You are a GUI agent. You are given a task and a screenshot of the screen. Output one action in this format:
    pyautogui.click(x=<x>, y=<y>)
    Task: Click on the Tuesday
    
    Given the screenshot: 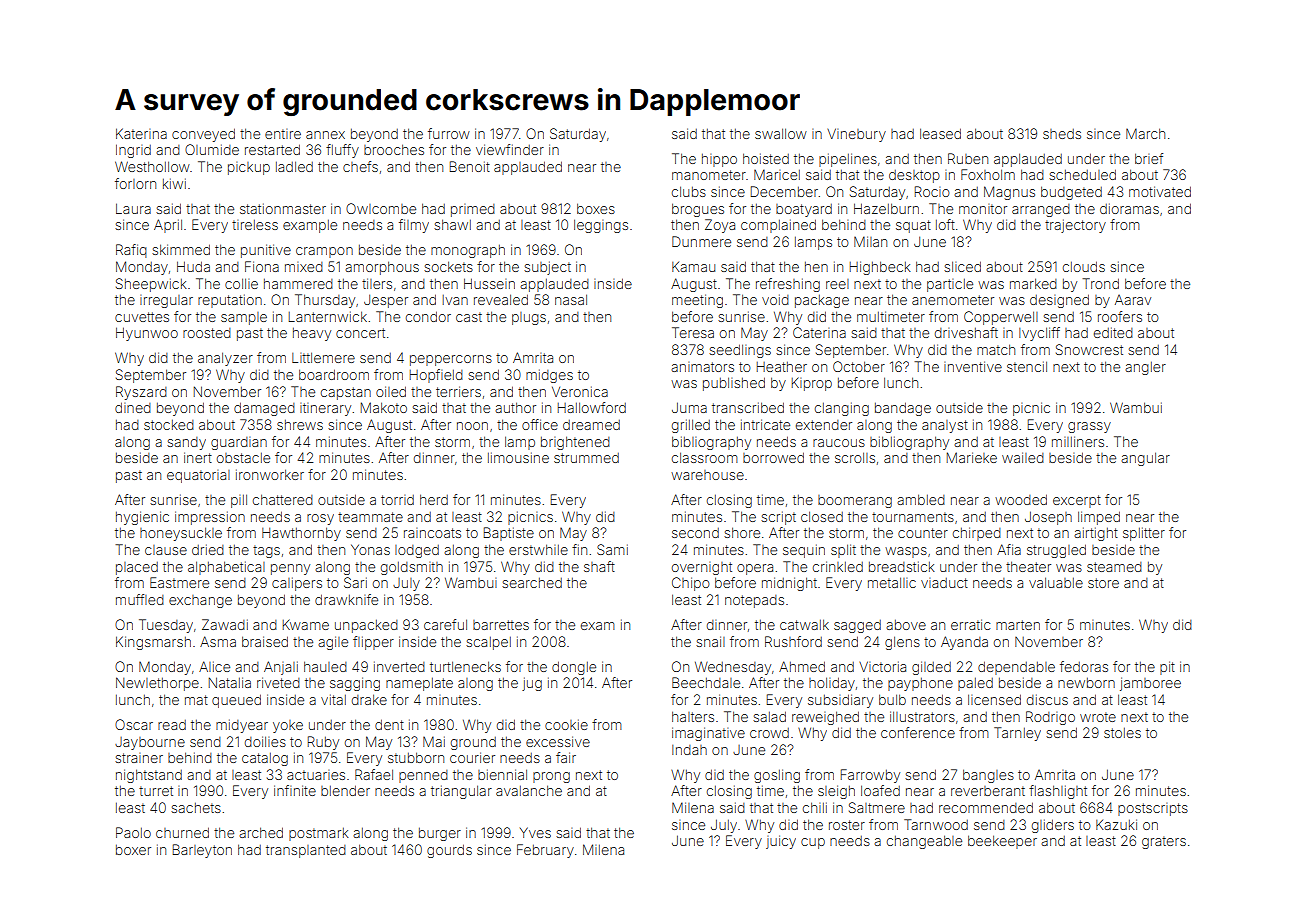 What is the action you would take?
    pyautogui.click(x=166, y=626)
